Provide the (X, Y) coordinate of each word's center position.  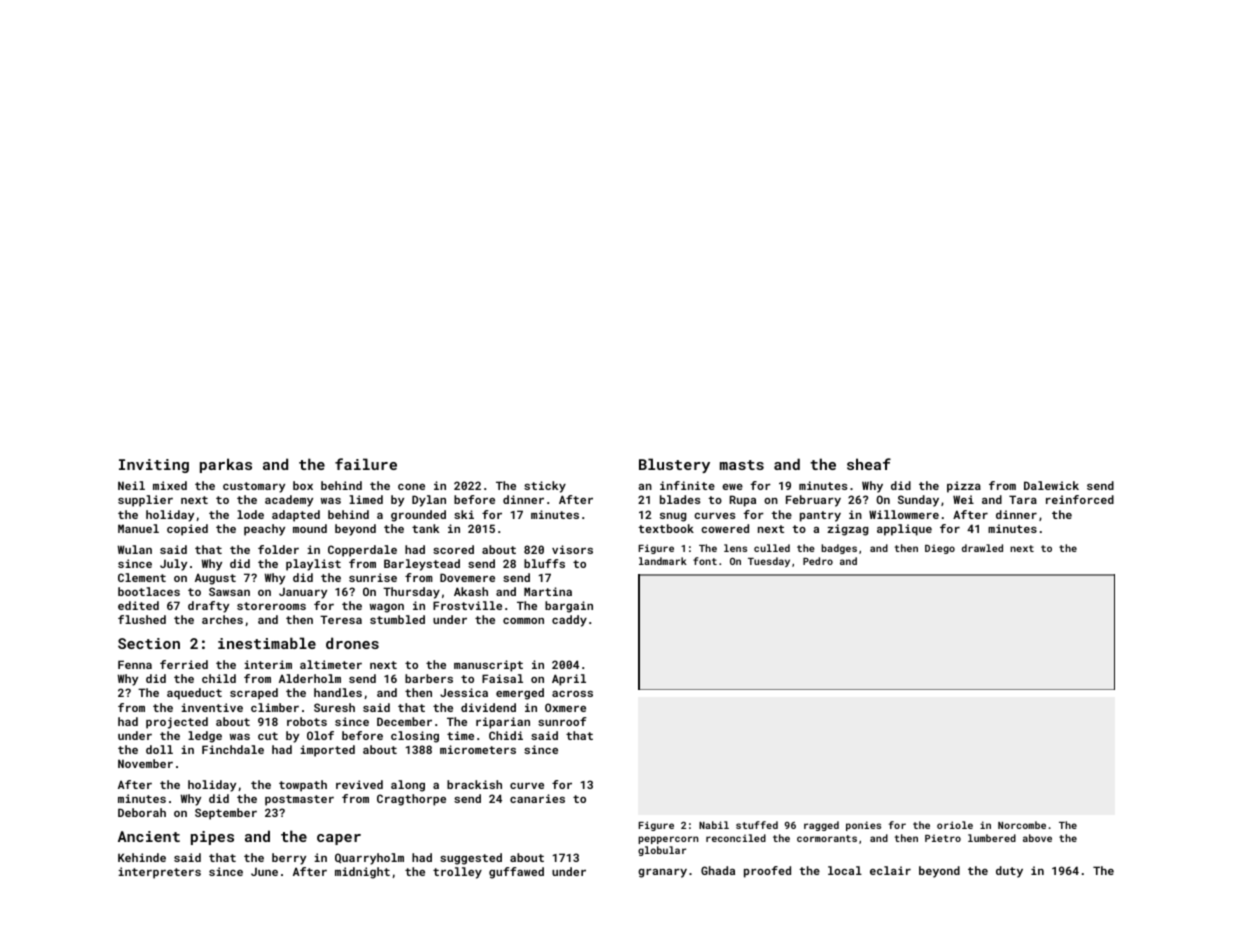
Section (149, 643)
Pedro (818, 561)
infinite (687, 485)
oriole (955, 825)
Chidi (506, 735)
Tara (1023, 499)
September (226, 814)
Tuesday (769, 562)
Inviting (154, 466)
